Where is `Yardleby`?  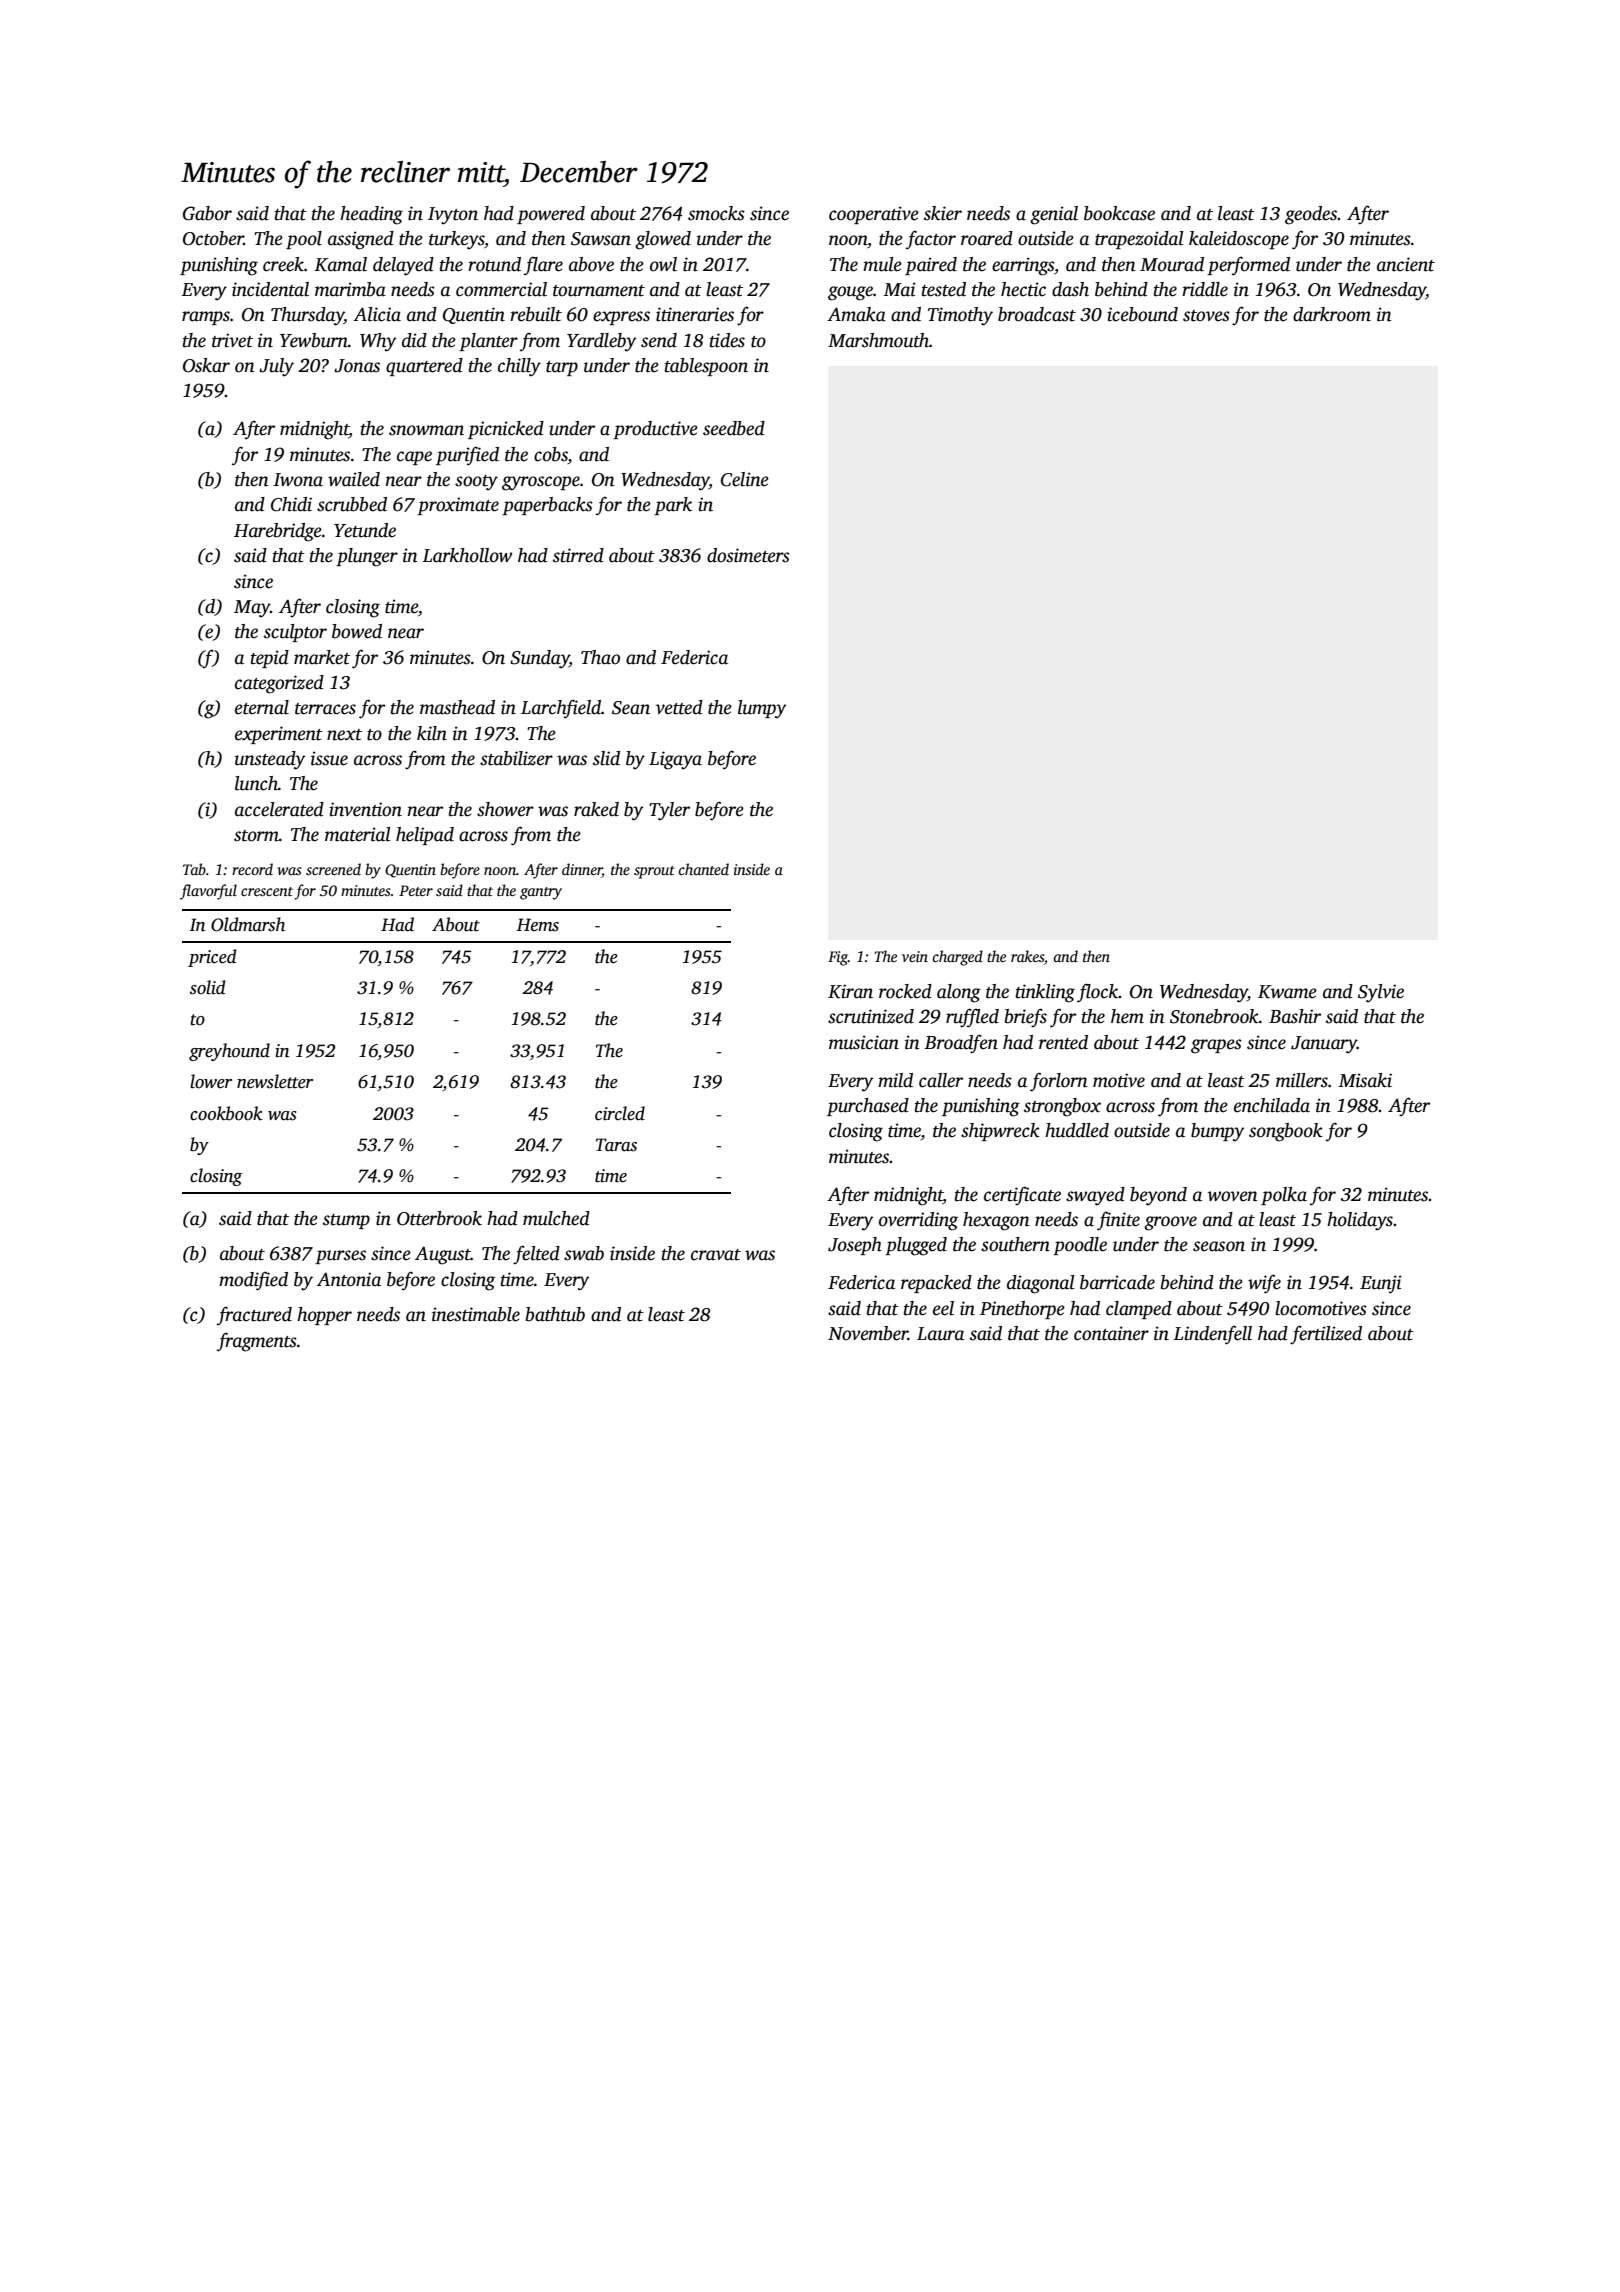 Yardleby is located at coordinates (601, 342).
